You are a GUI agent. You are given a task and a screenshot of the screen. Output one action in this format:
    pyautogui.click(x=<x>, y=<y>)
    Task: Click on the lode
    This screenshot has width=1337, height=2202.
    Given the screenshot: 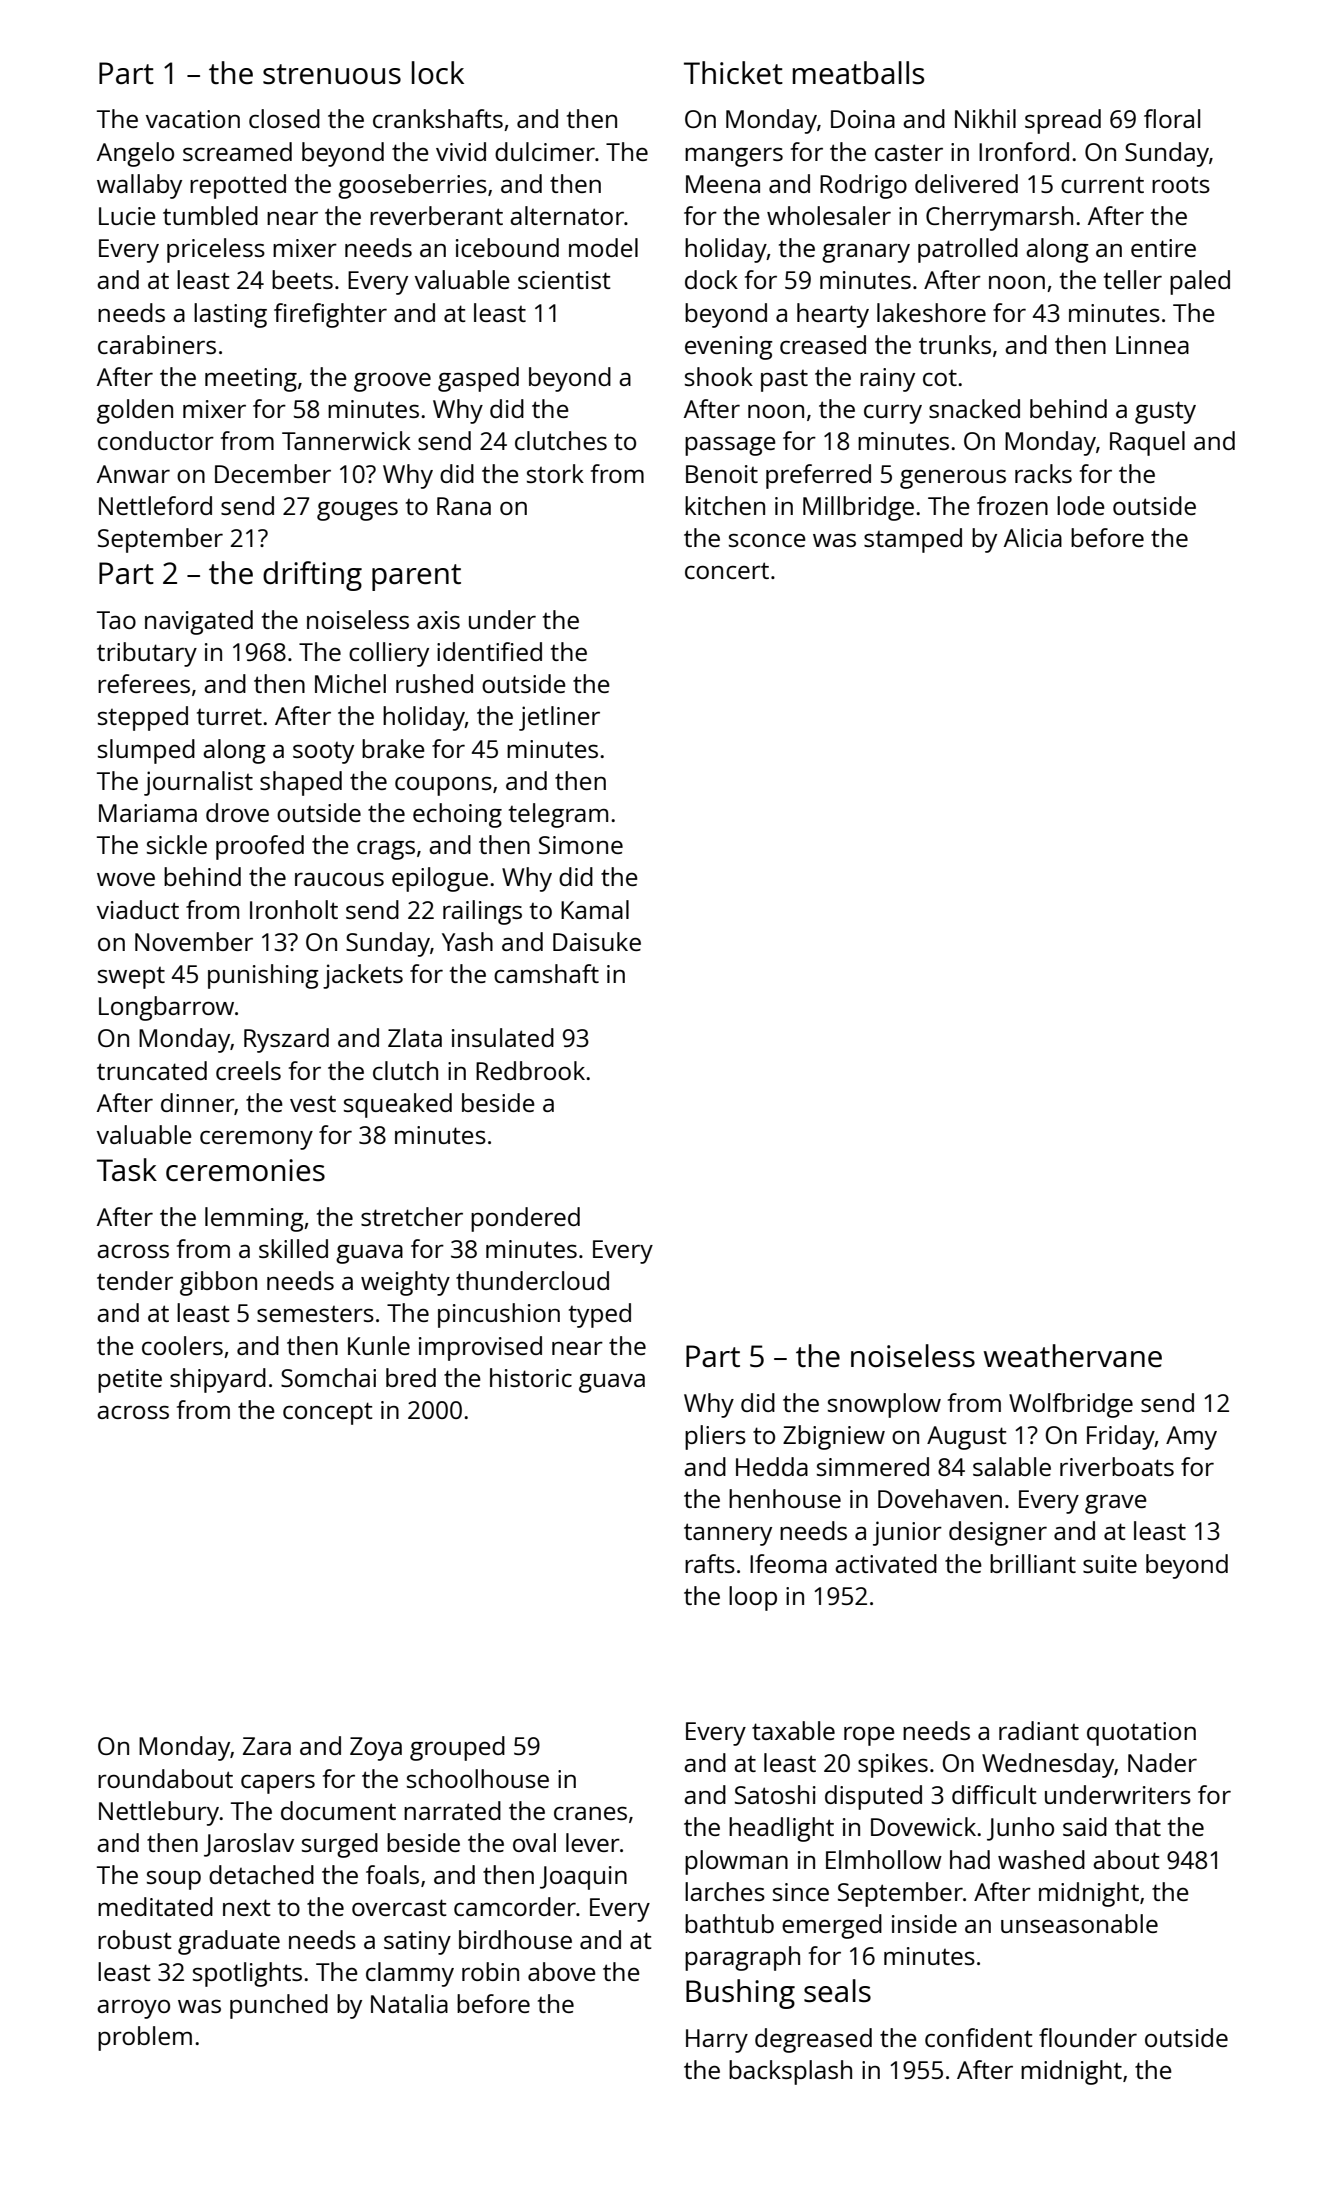 What is the action you would take?
    pyautogui.click(x=1081, y=505)
